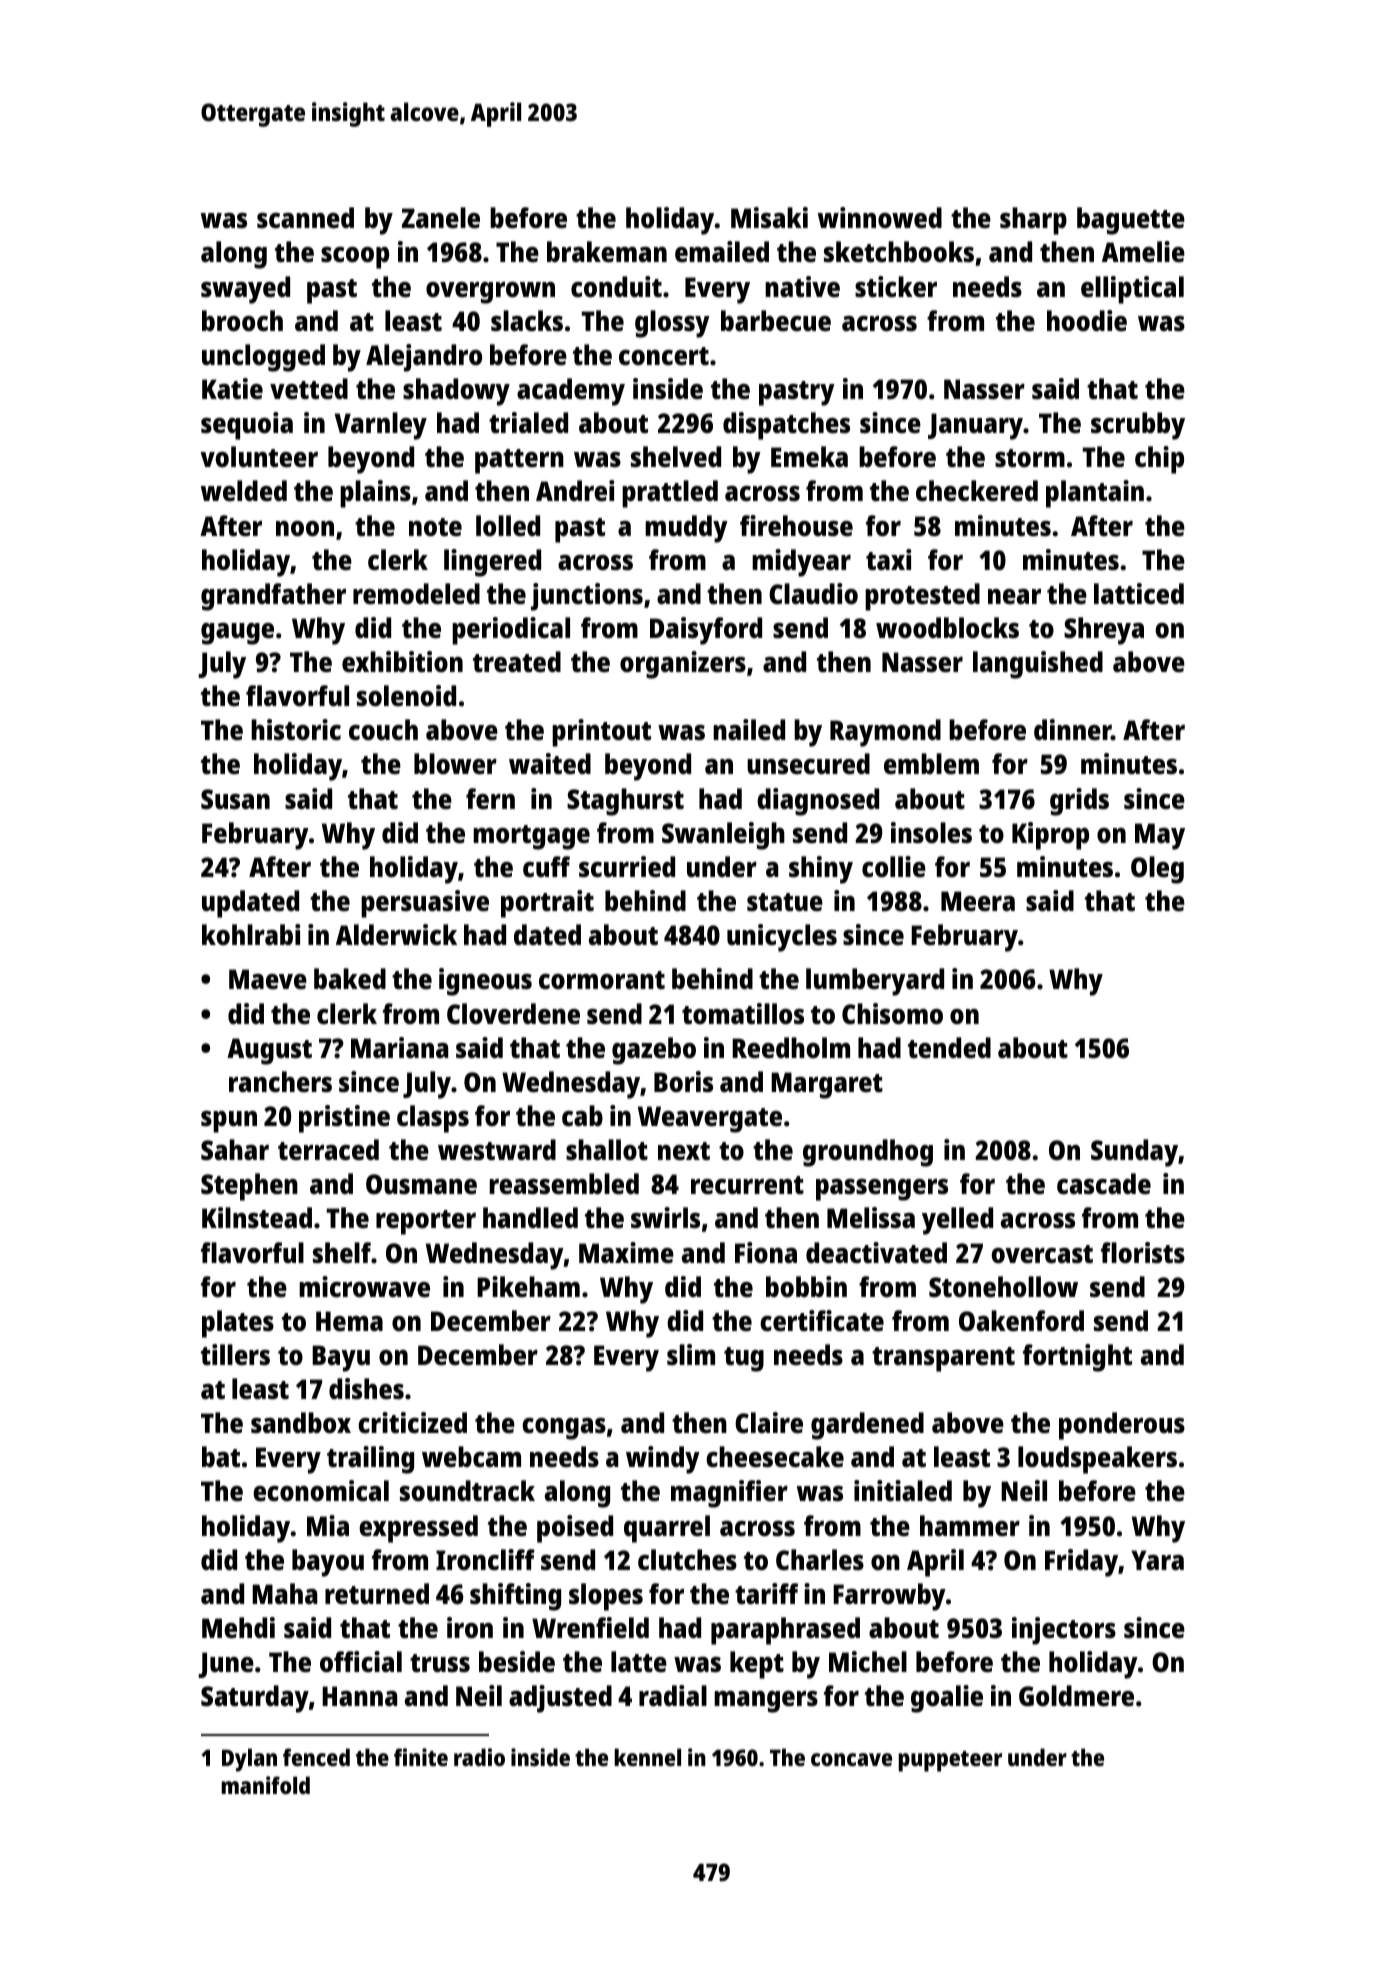 This page has height=1969, width=1386. Describe the element at coordinates (729, 1494) in the page. I see `magnifier` at that location.
